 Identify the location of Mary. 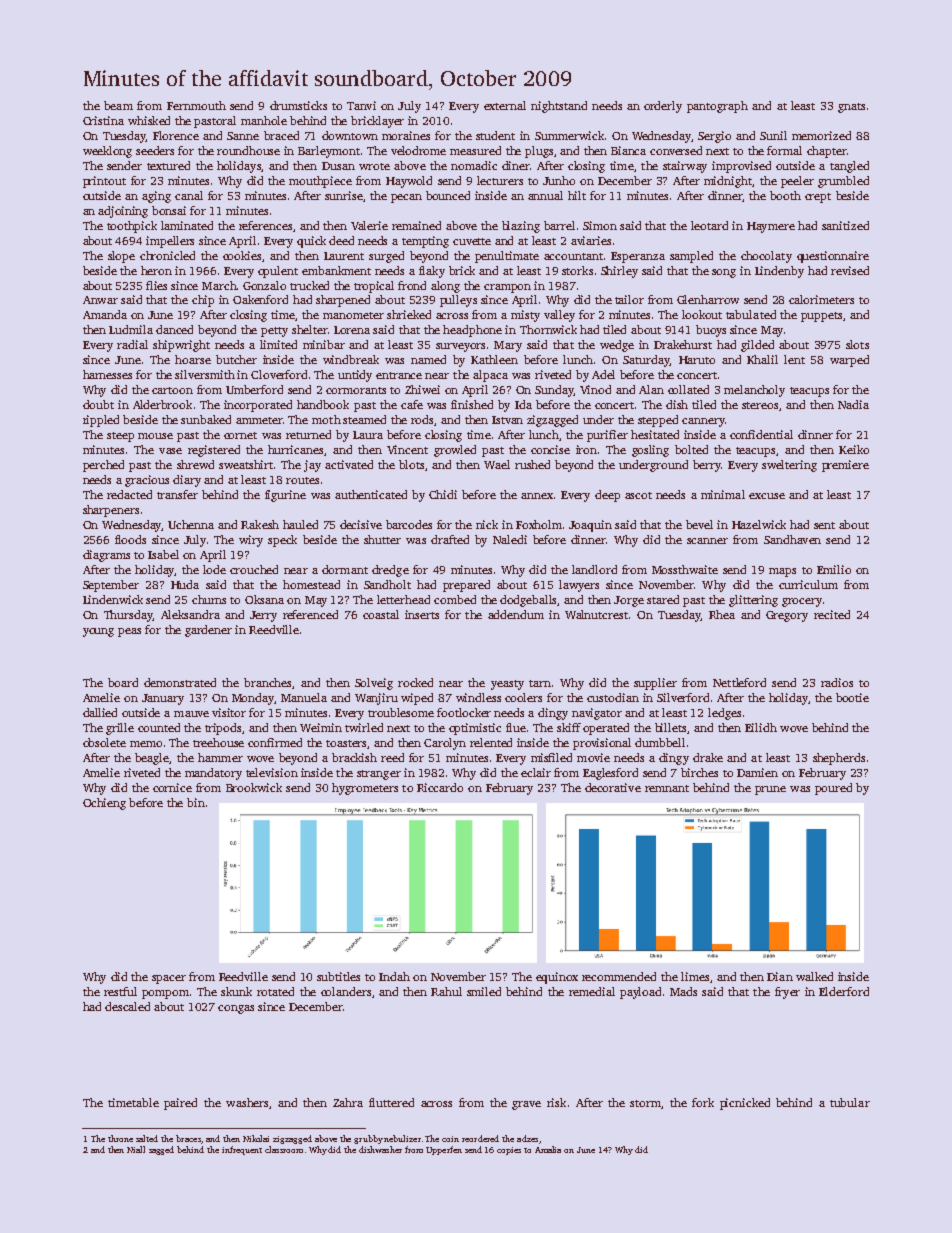
(508, 346).
